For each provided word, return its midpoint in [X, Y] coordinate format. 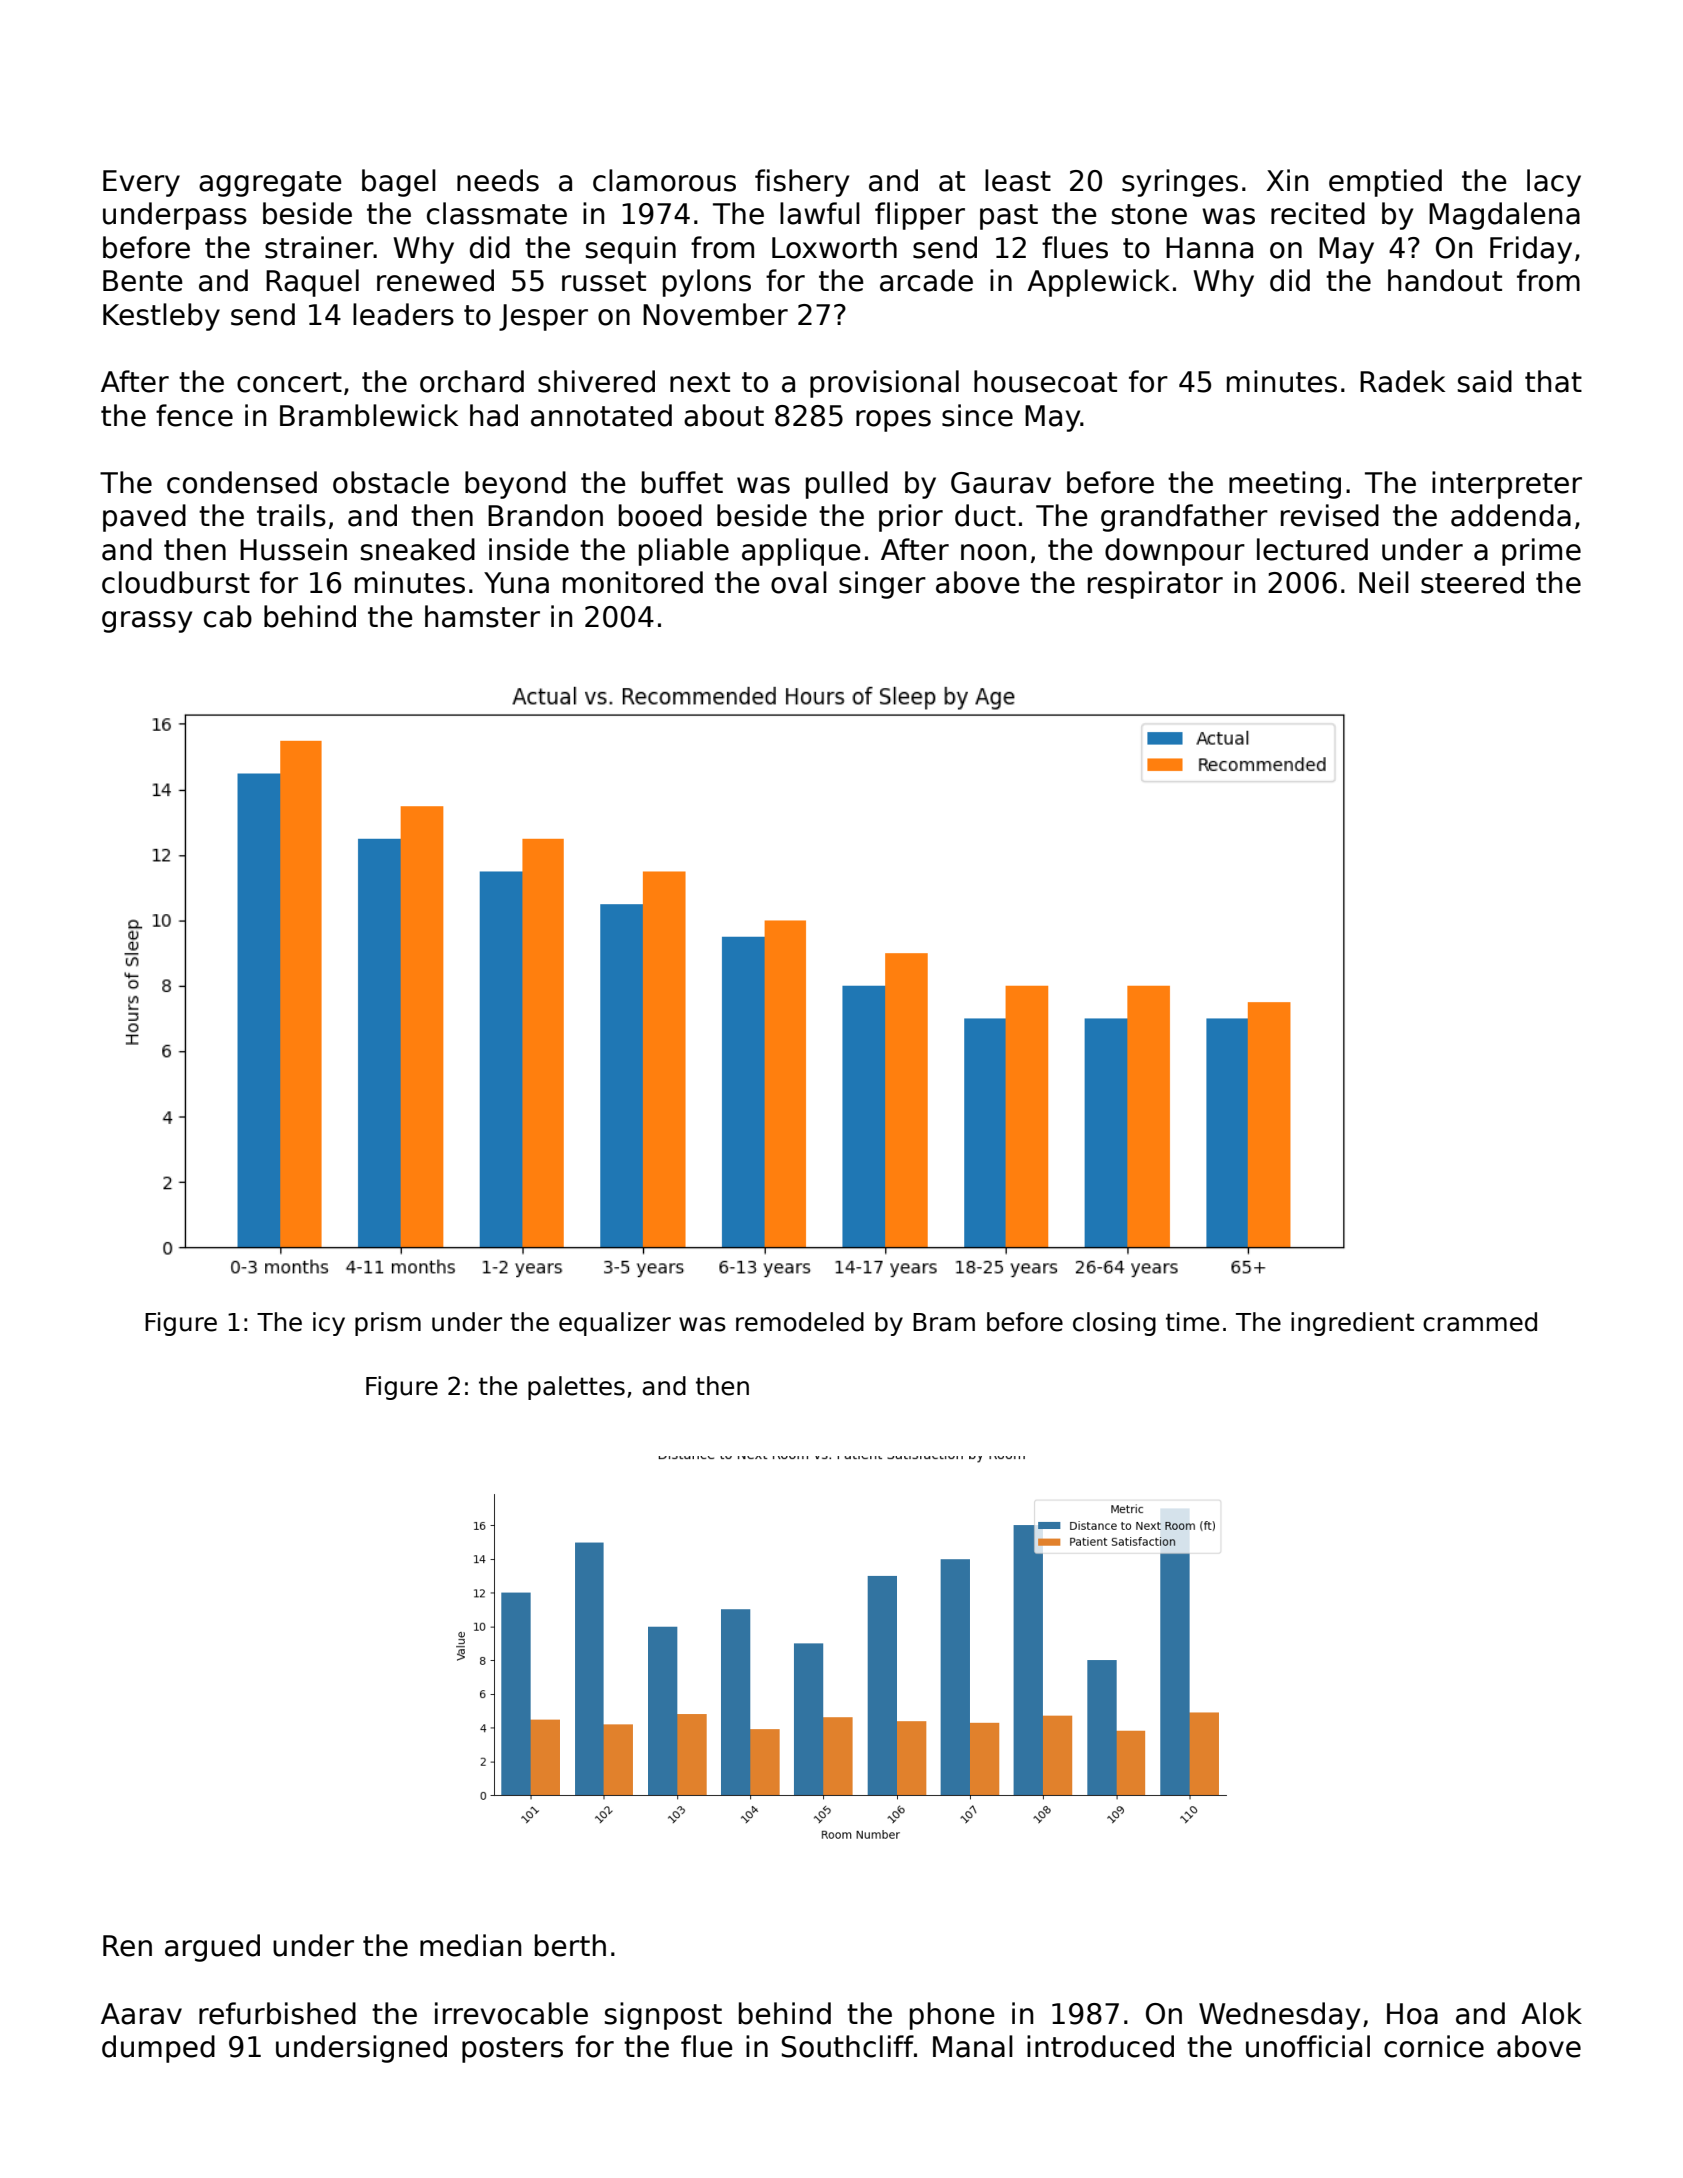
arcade [926, 280]
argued [212, 1948]
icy [329, 1324]
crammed [1480, 1322]
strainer [319, 247]
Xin [1287, 180]
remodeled [800, 1322]
